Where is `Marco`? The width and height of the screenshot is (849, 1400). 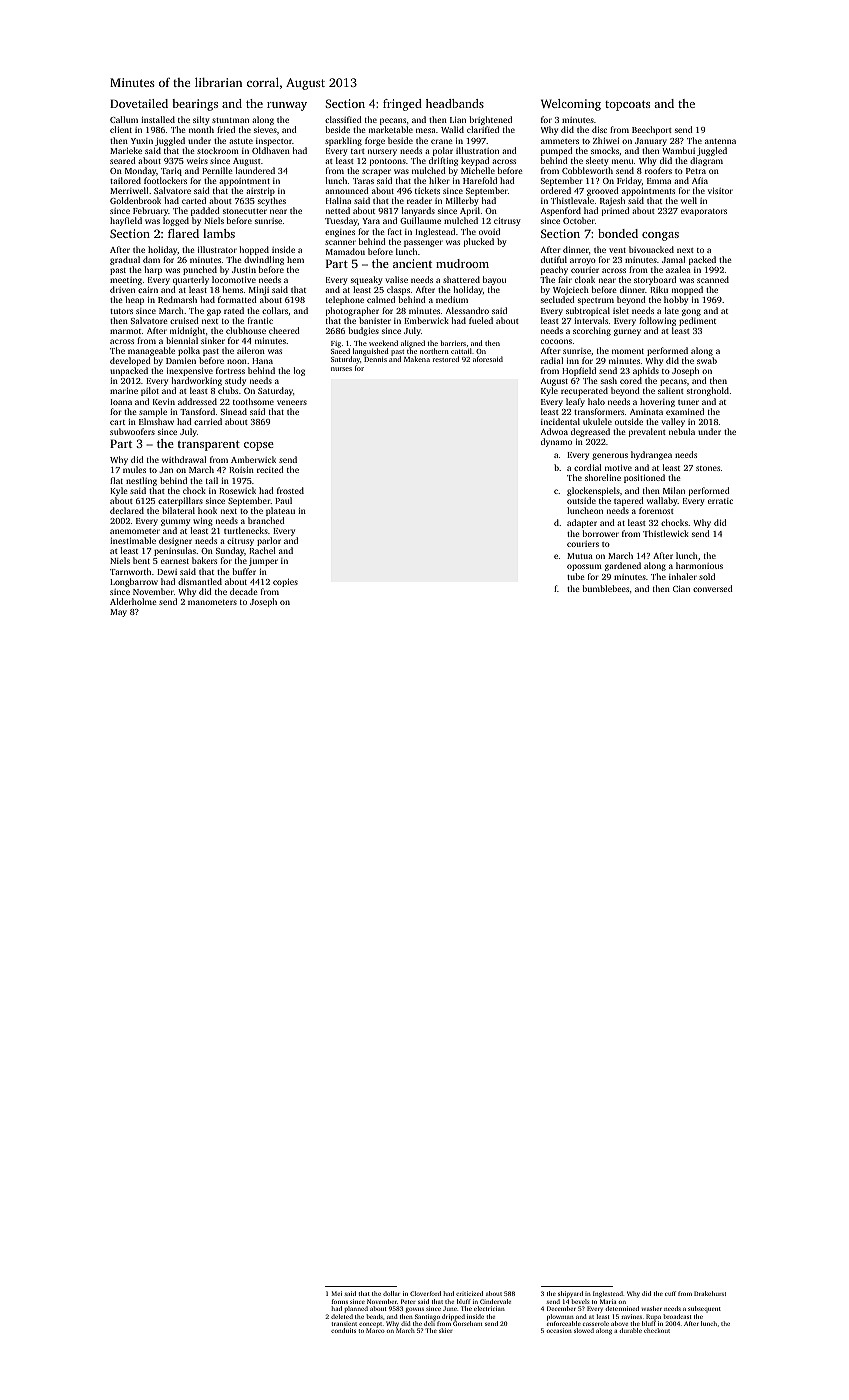 Marco is located at coordinates (375, 1331).
